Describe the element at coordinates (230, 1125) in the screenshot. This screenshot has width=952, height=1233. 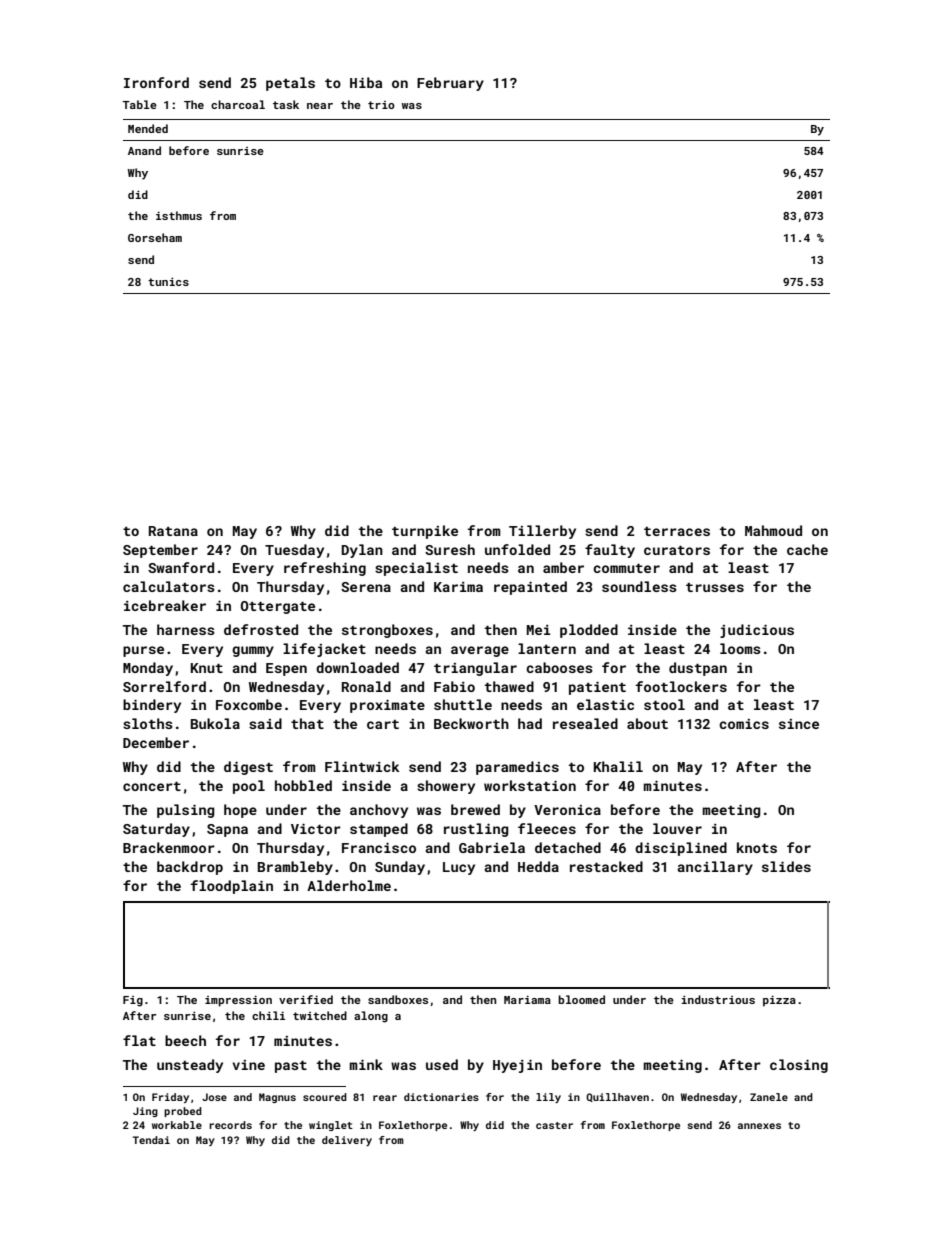
I see `records` at that location.
